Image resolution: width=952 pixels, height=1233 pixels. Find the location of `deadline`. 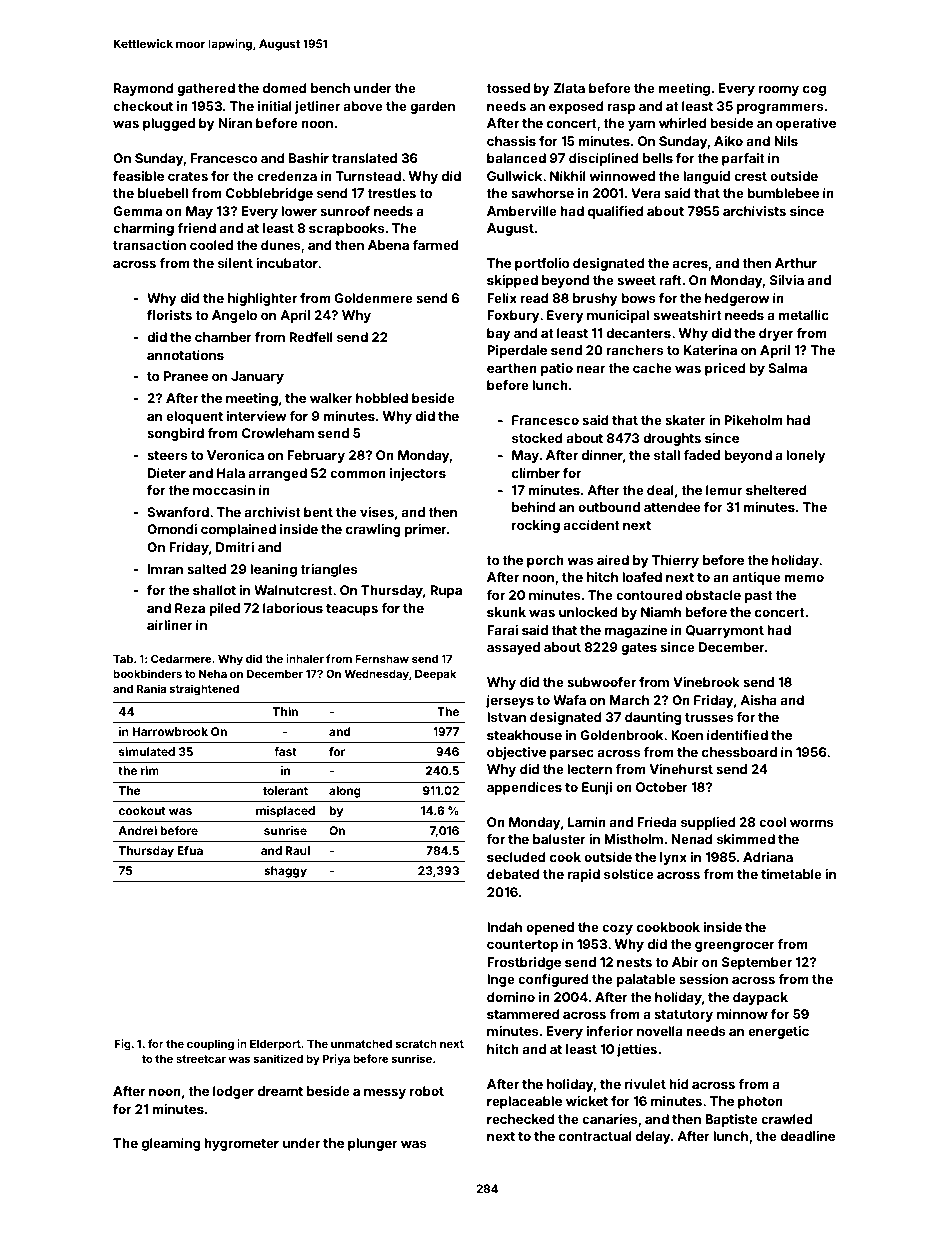

deadline is located at coordinates (807, 1136).
